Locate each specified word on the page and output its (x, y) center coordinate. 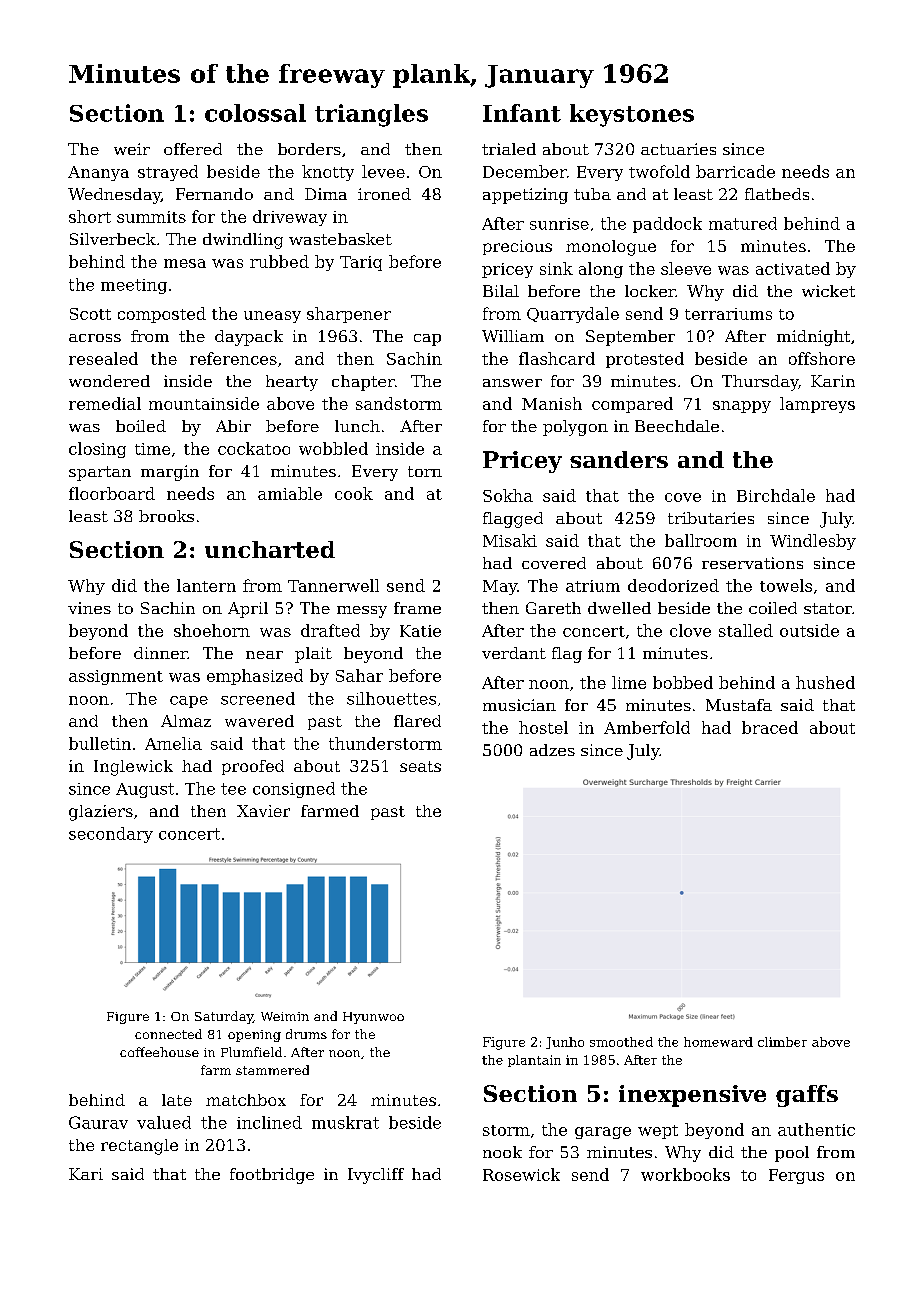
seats (420, 766)
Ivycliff (376, 1176)
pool (792, 1154)
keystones (632, 115)
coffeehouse (159, 1052)
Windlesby (813, 542)
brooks (166, 516)
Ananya (98, 173)
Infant (522, 113)
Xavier (263, 811)
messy (362, 612)
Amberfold (647, 727)
